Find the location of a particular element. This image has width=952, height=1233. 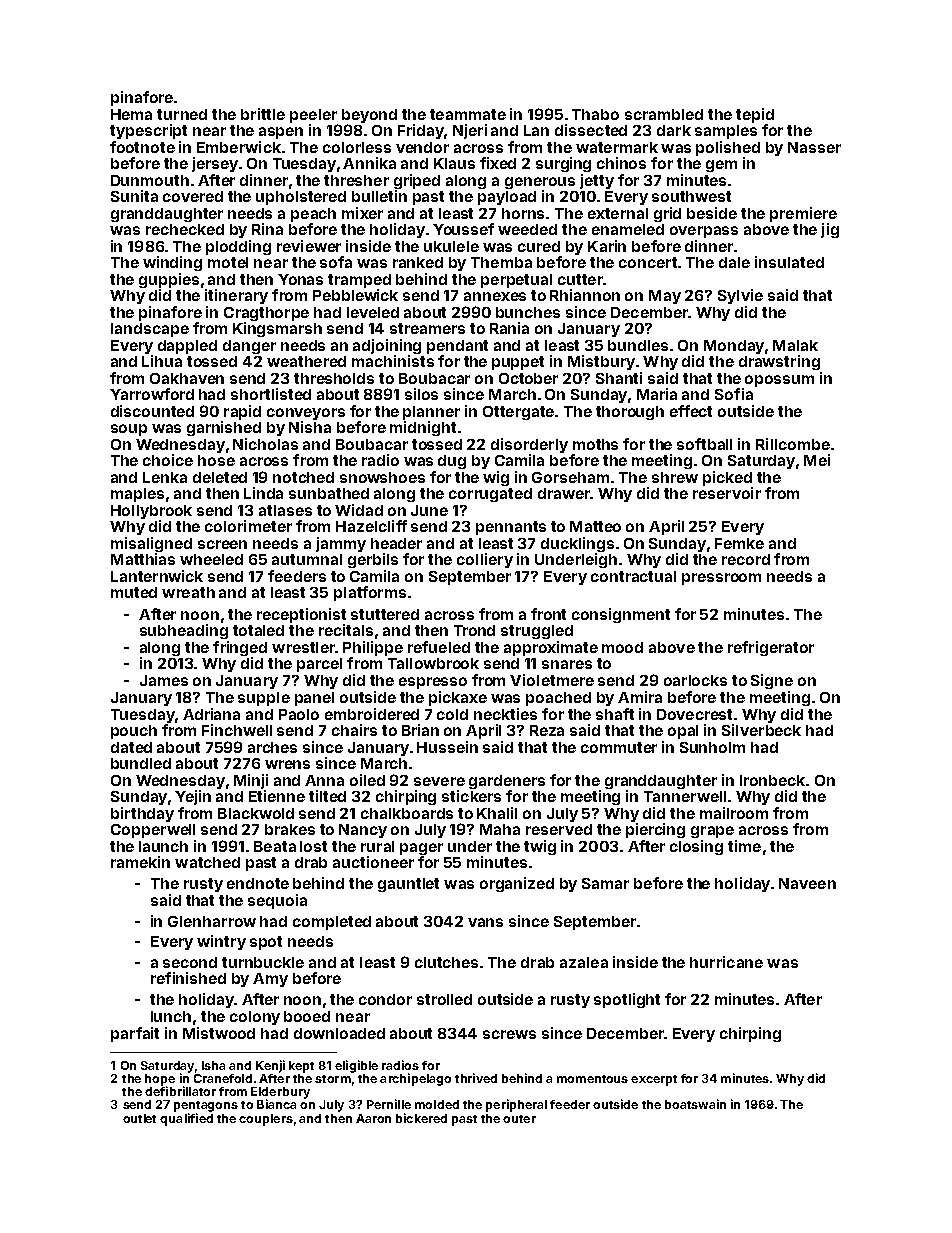

boatswain is located at coordinates (695, 1104).
